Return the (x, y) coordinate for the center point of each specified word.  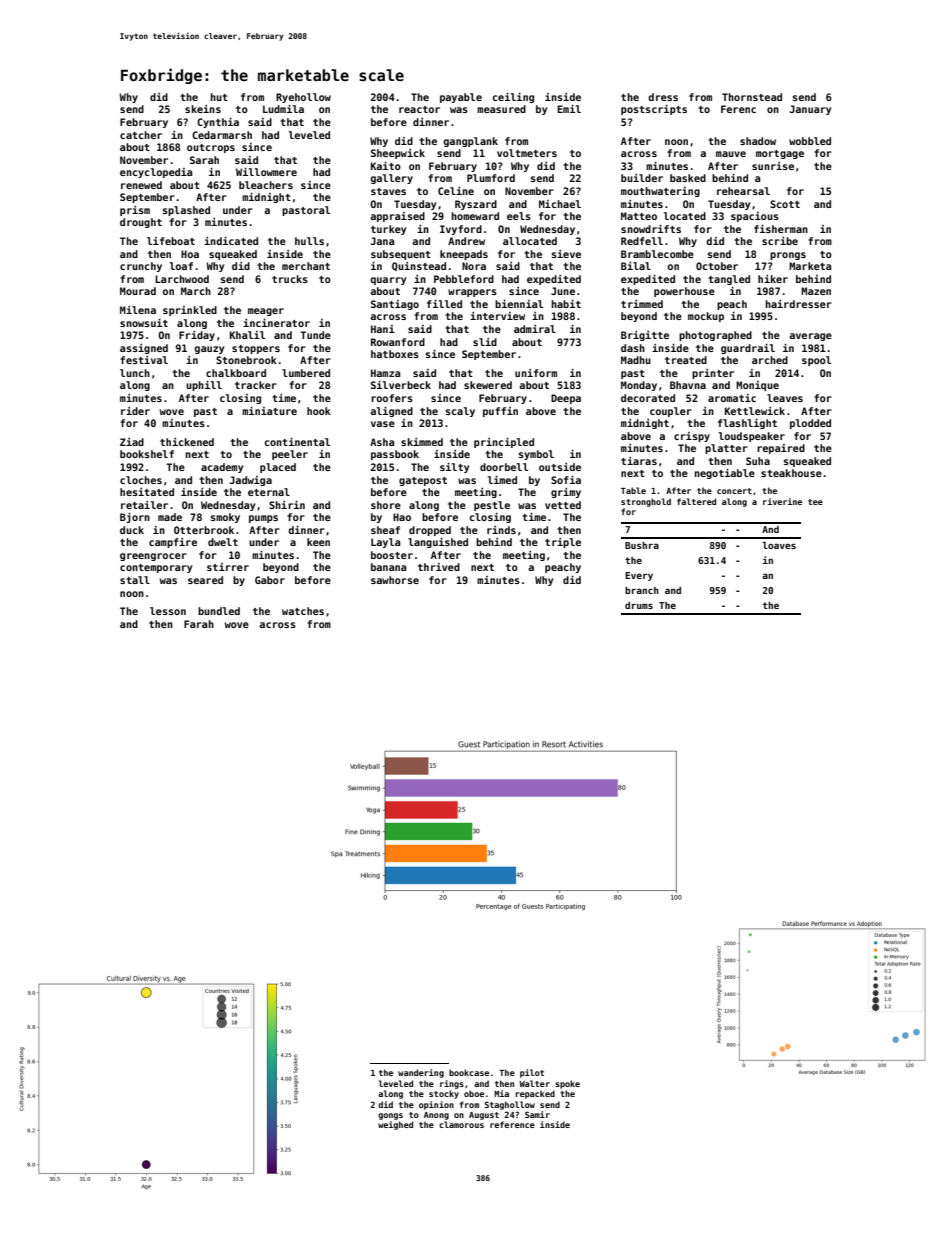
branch (642, 590)
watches (303, 611)
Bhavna (688, 385)
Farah (199, 624)
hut (219, 97)
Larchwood (182, 279)
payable (461, 98)
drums (639, 605)
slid (485, 342)
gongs (390, 1116)
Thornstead (752, 97)
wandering (421, 1073)
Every (639, 576)
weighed (395, 1125)
